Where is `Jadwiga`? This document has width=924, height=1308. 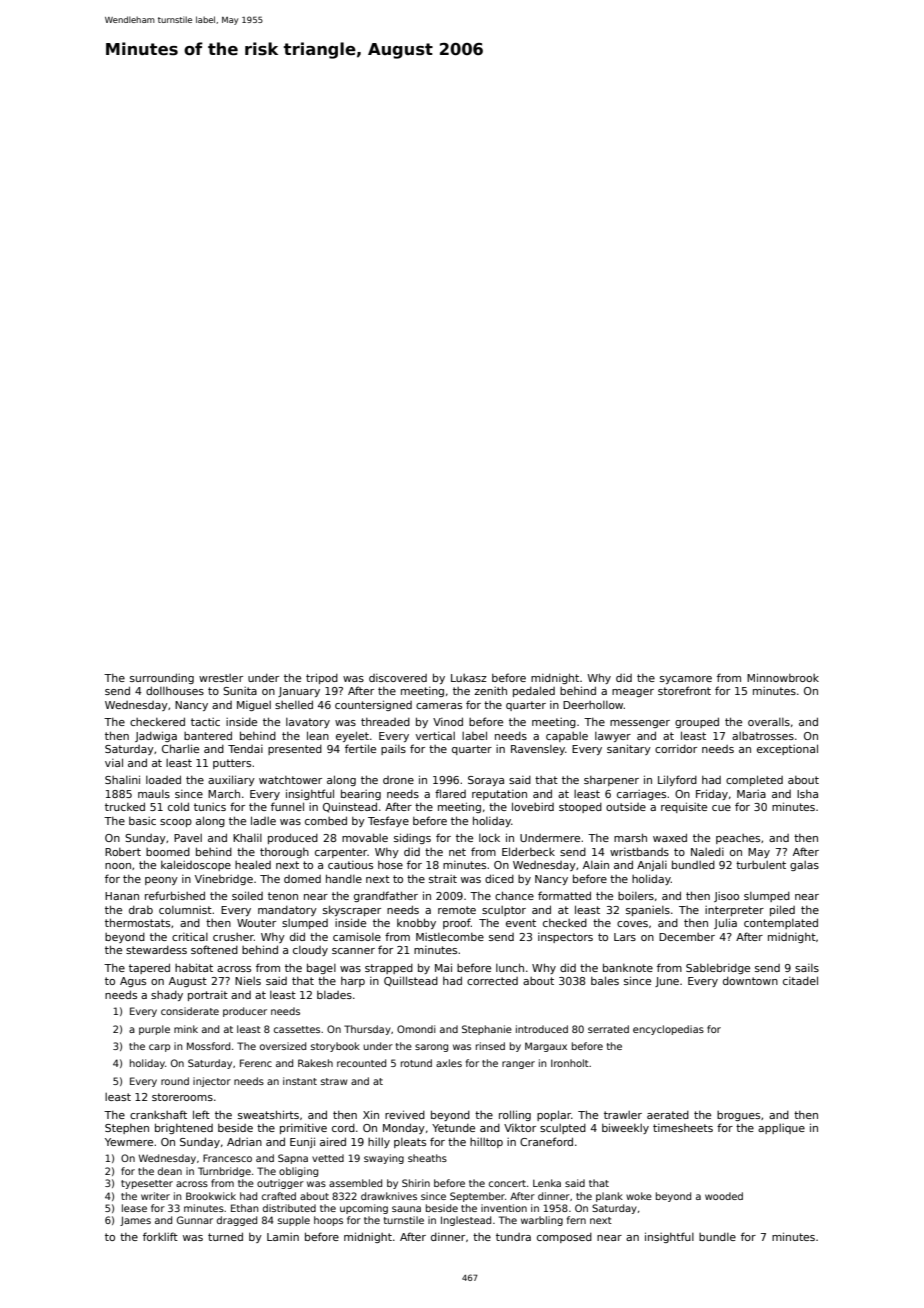
Jadwiga is located at coordinates (156, 736).
